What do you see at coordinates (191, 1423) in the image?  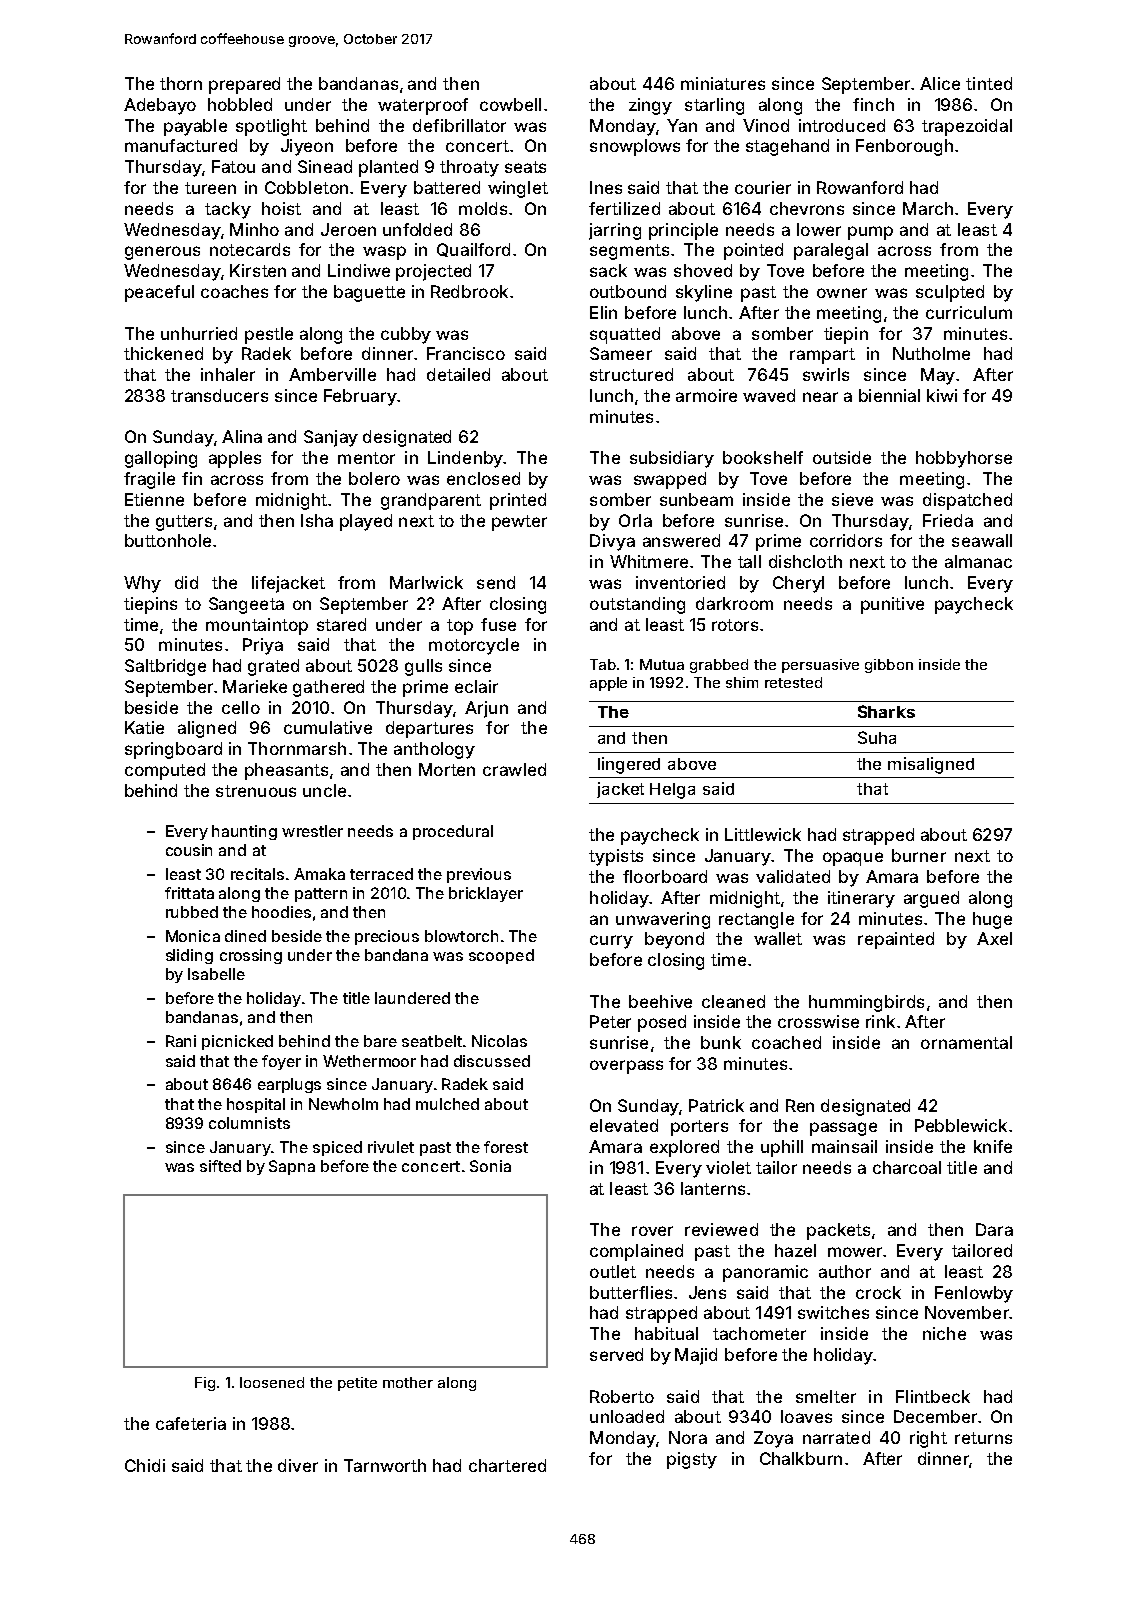 I see `cafeteria` at bounding box center [191, 1423].
